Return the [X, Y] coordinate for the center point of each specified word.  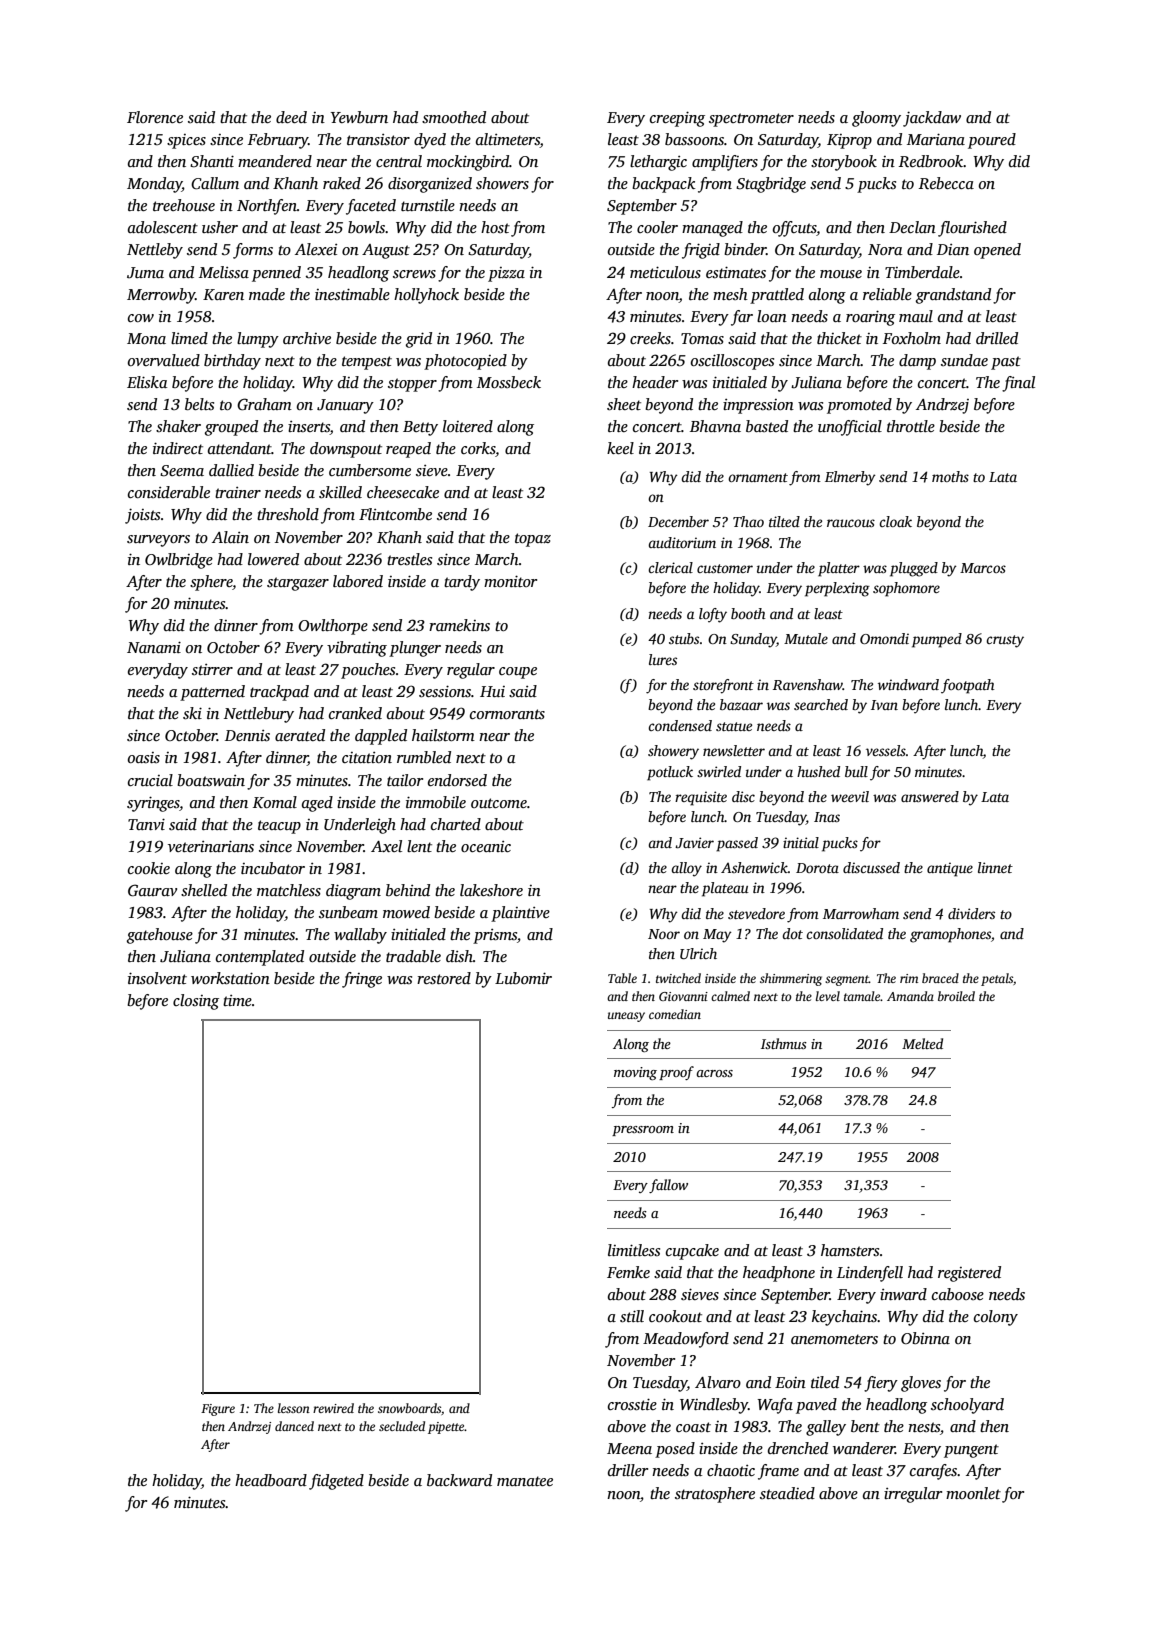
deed [291, 117]
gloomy [876, 119]
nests [924, 1427]
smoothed [454, 117]
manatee [525, 1481]
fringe [362, 980]
